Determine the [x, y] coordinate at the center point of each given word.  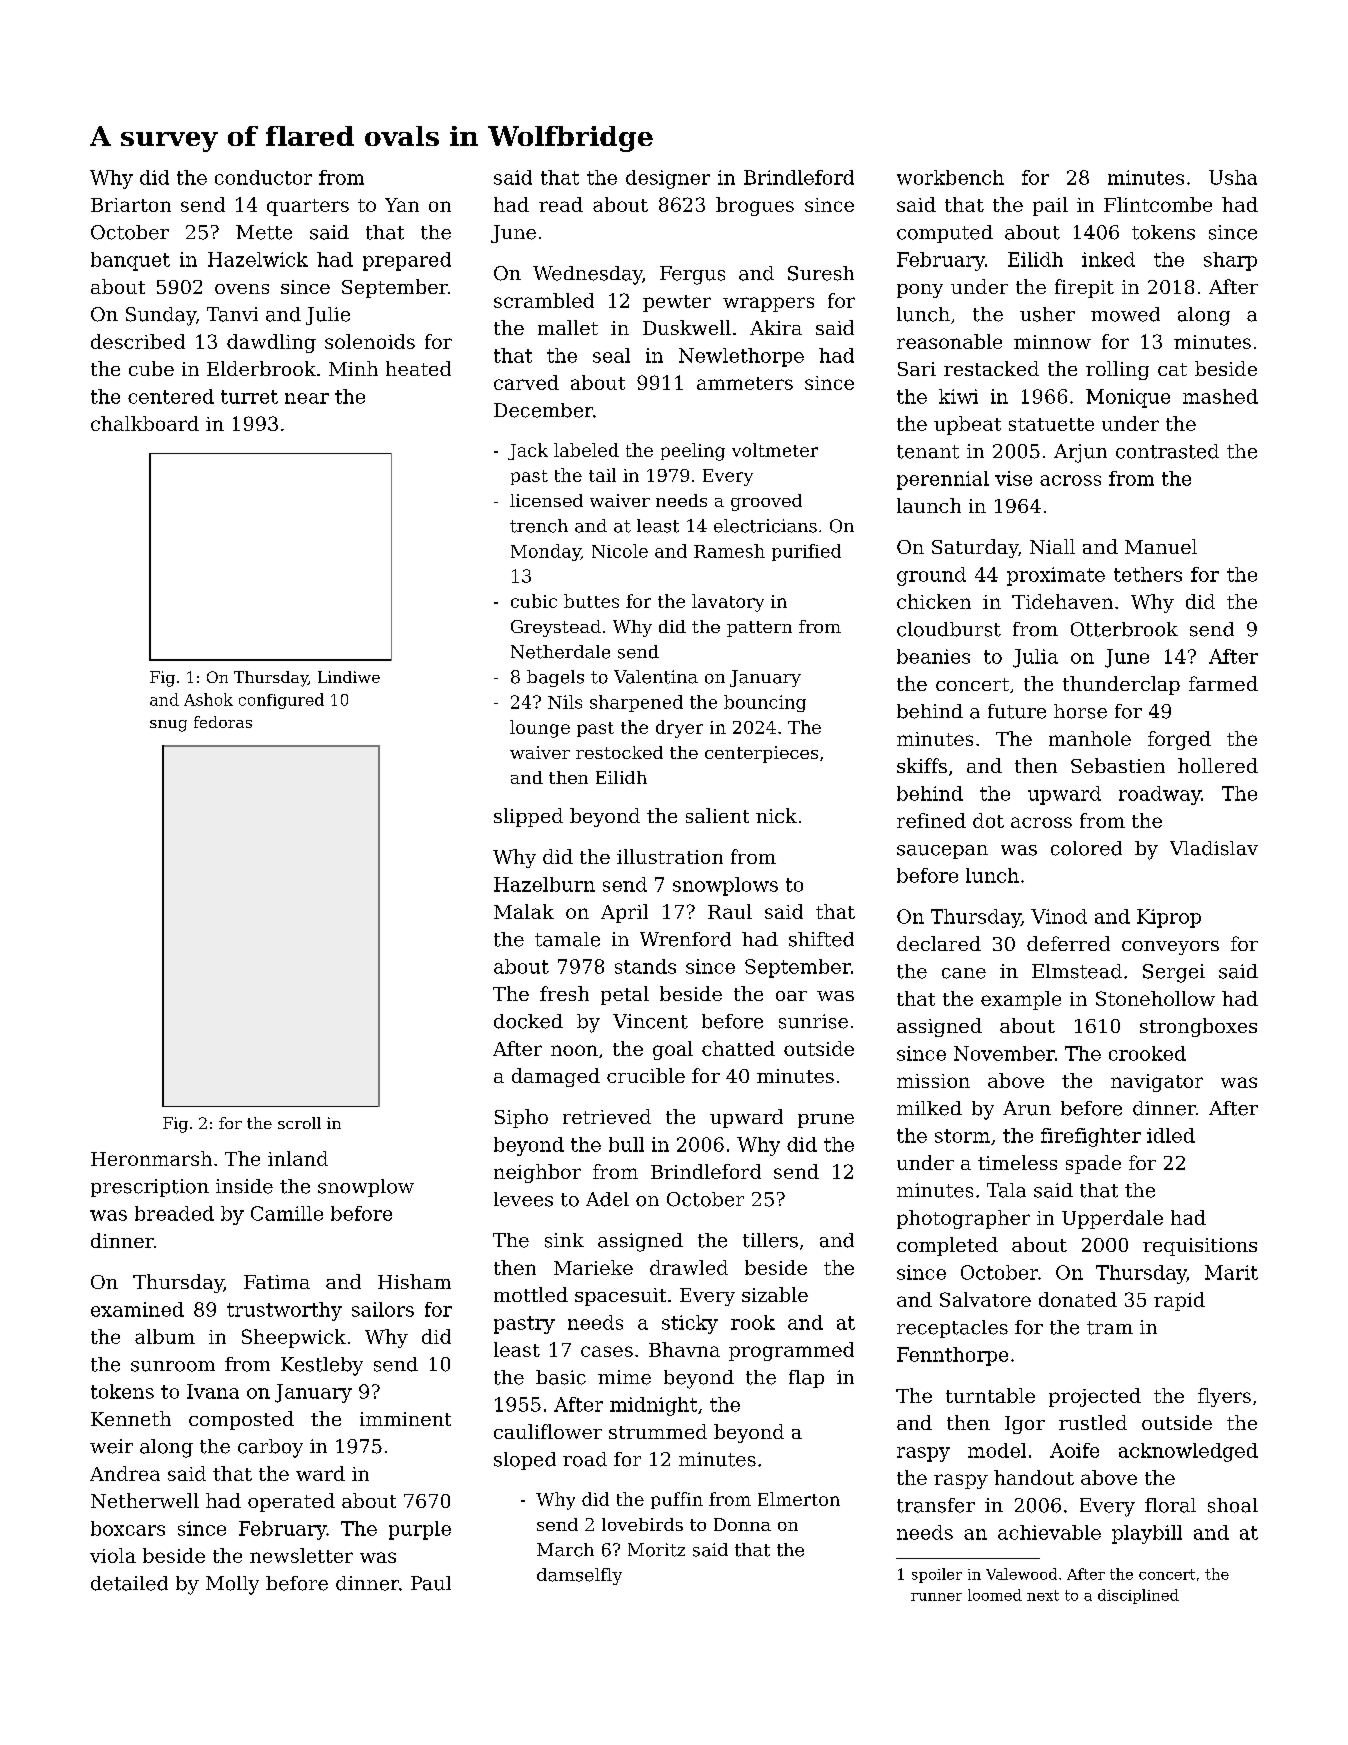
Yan [402, 205]
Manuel [1161, 546]
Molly [232, 1585]
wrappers [768, 304]
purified [806, 552]
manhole [1090, 738]
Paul [431, 1583]
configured [281, 701]
